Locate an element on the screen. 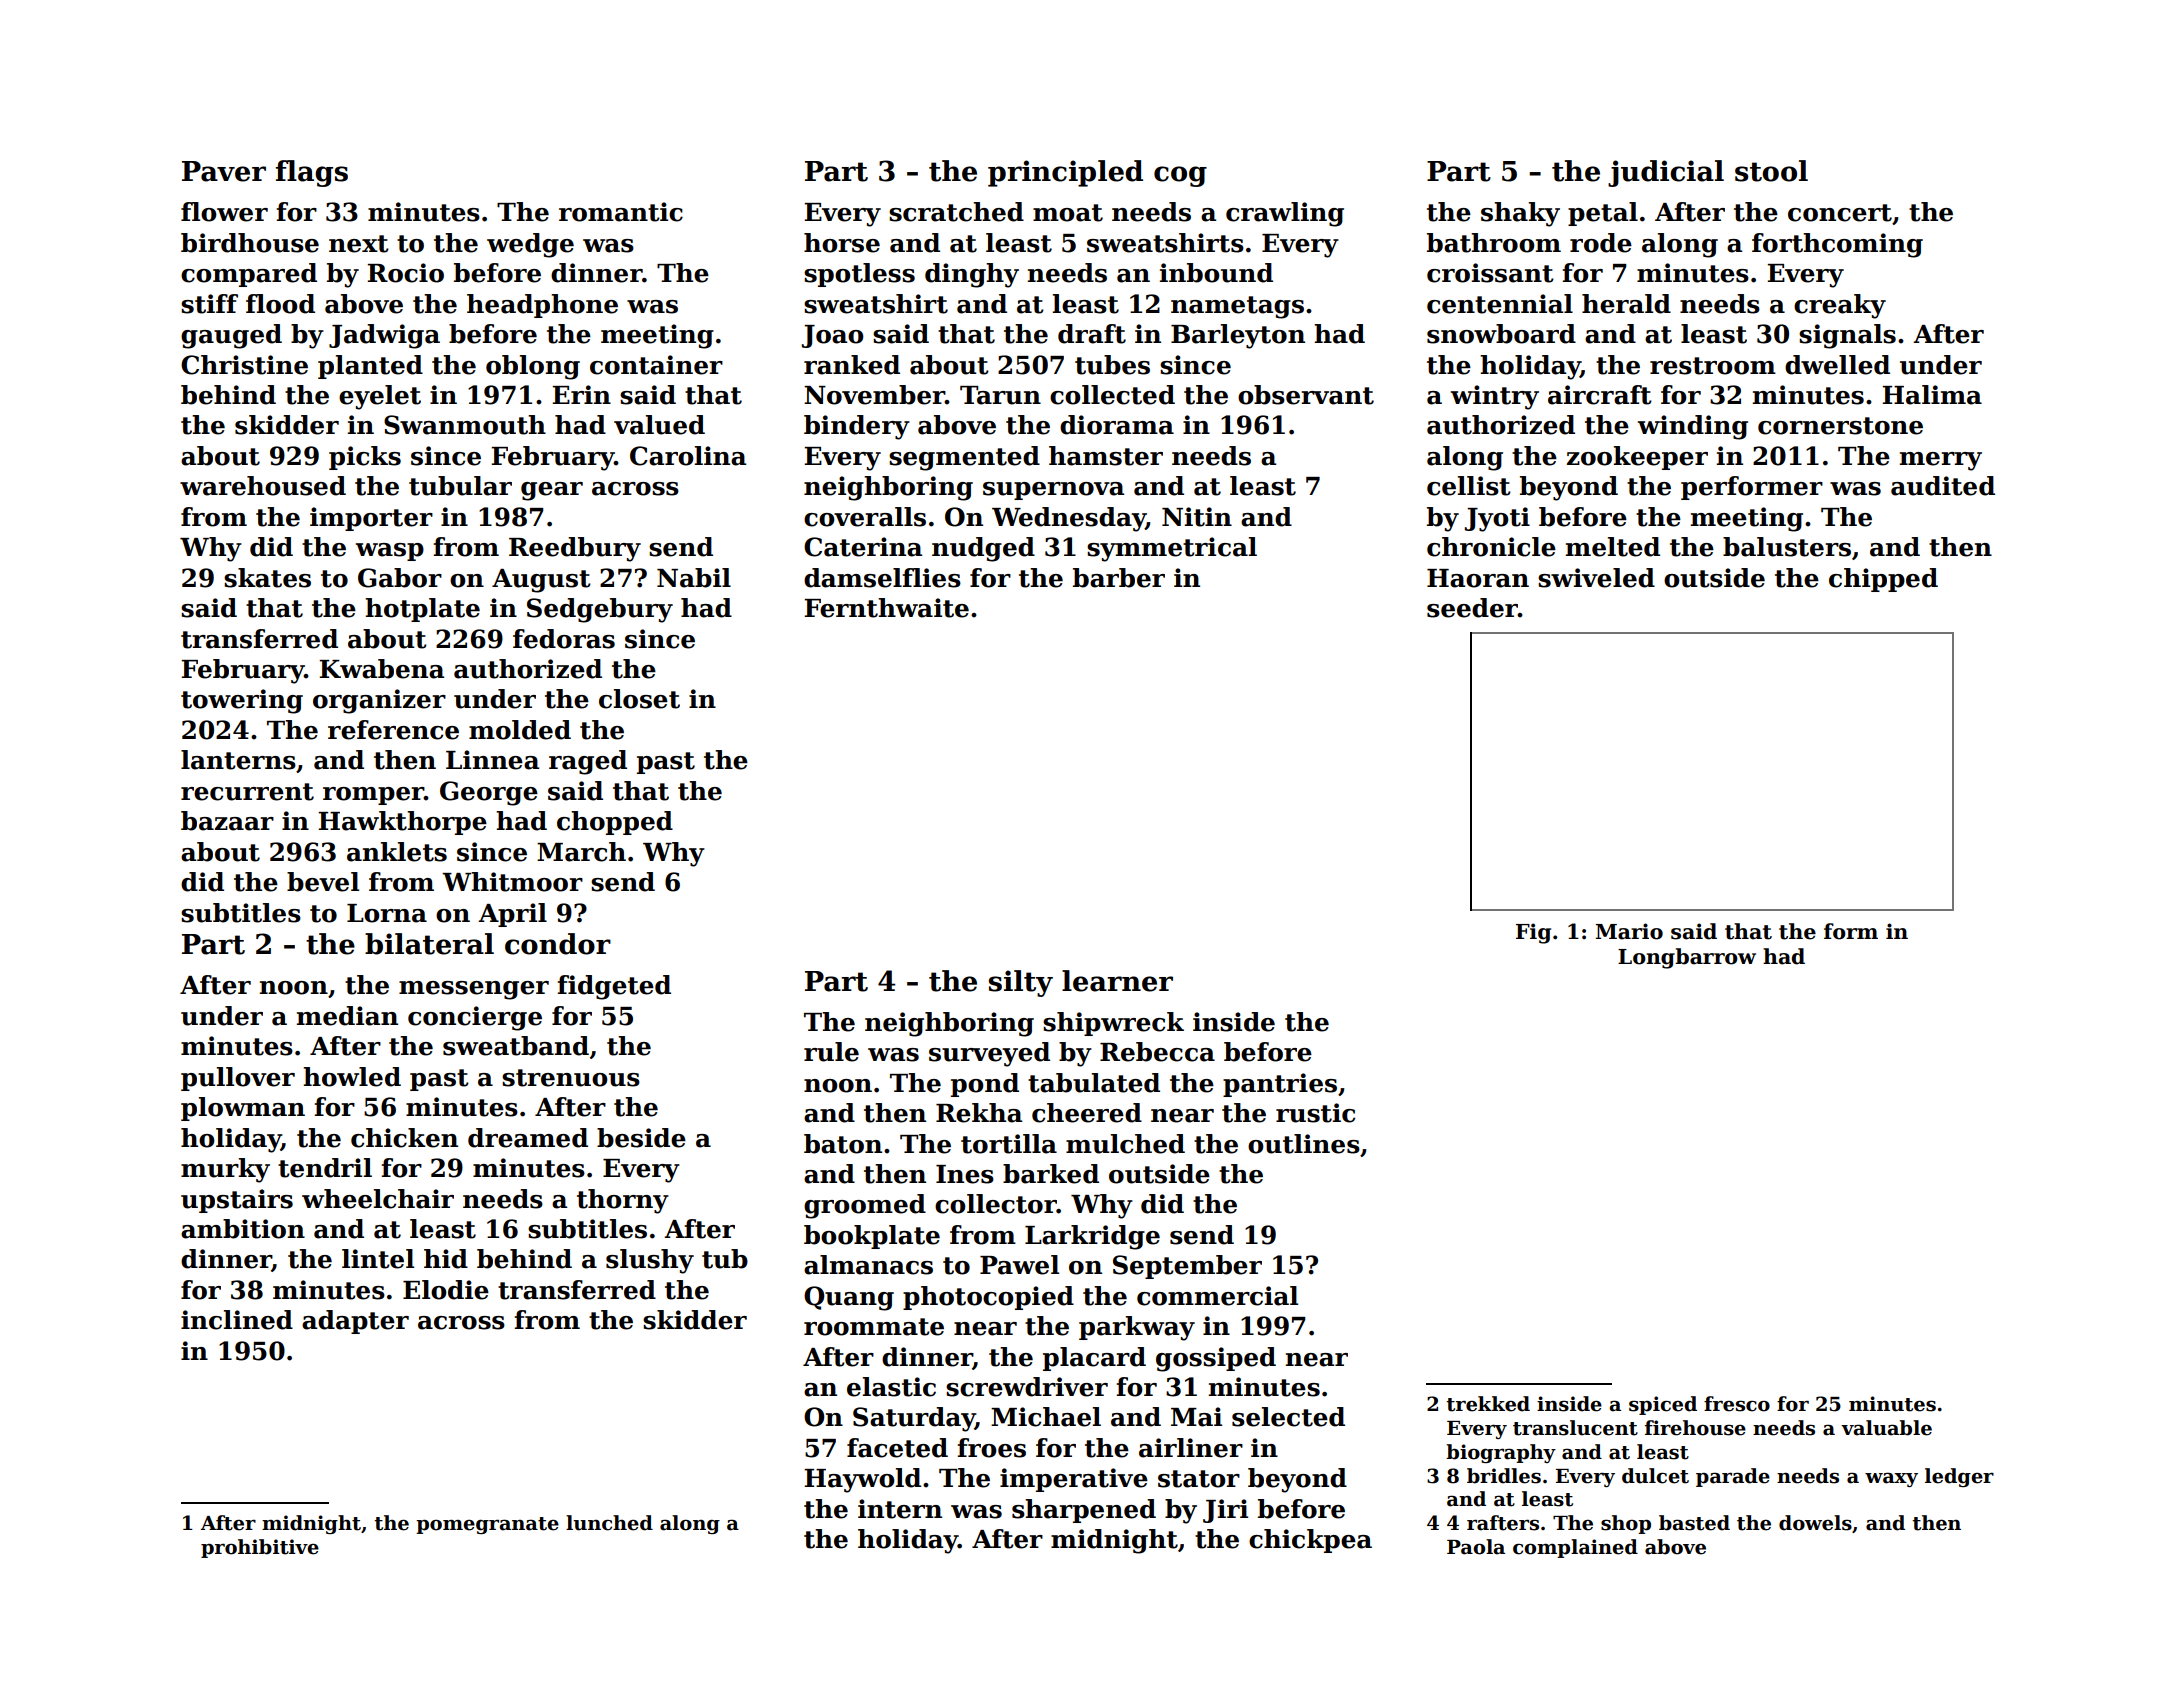 Image resolution: width=2178 pixels, height=1683 pixels. complained is located at coordinates (1575, 1548).
